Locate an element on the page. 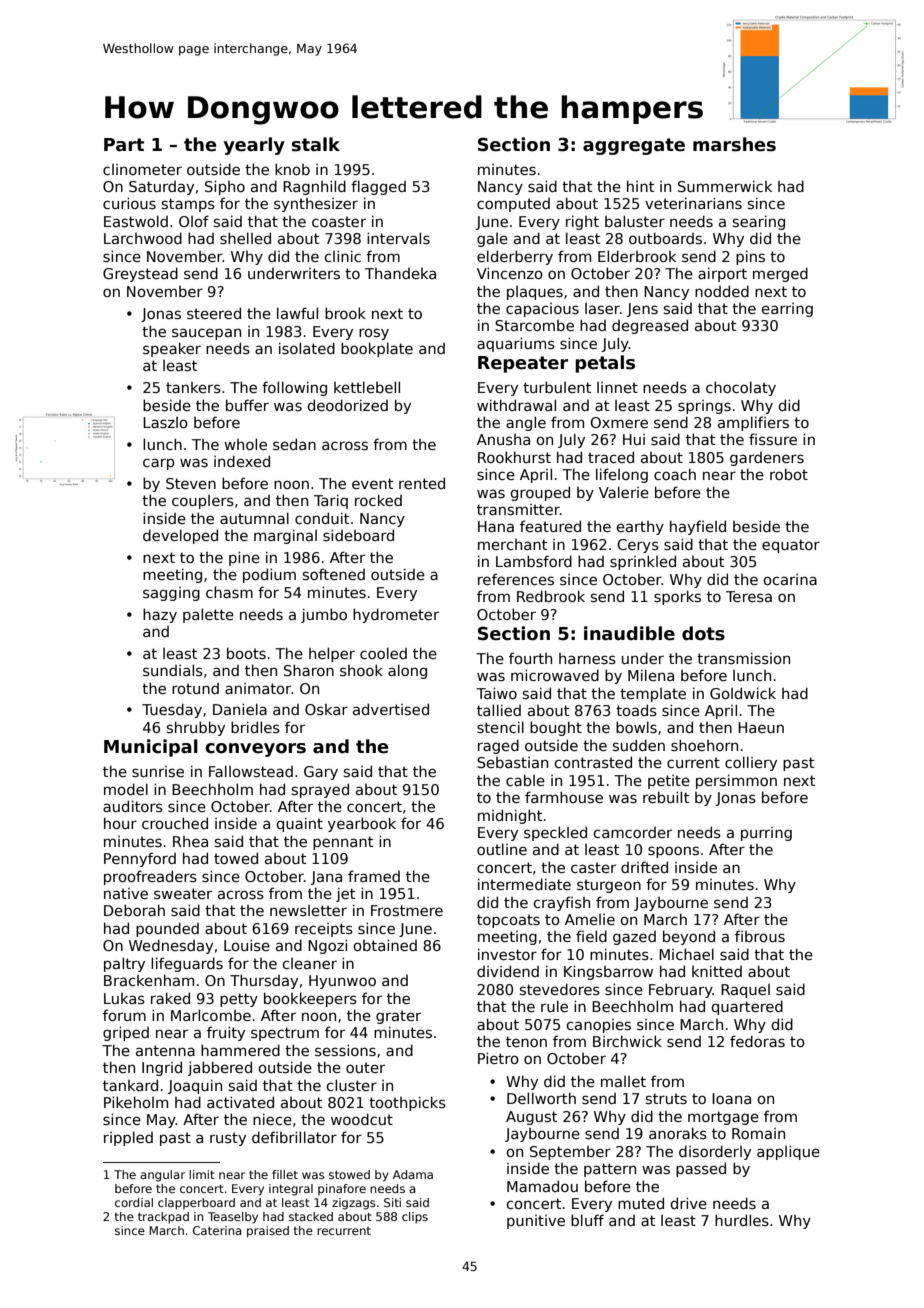  Thandeka is located at coordinates (400, 273).
